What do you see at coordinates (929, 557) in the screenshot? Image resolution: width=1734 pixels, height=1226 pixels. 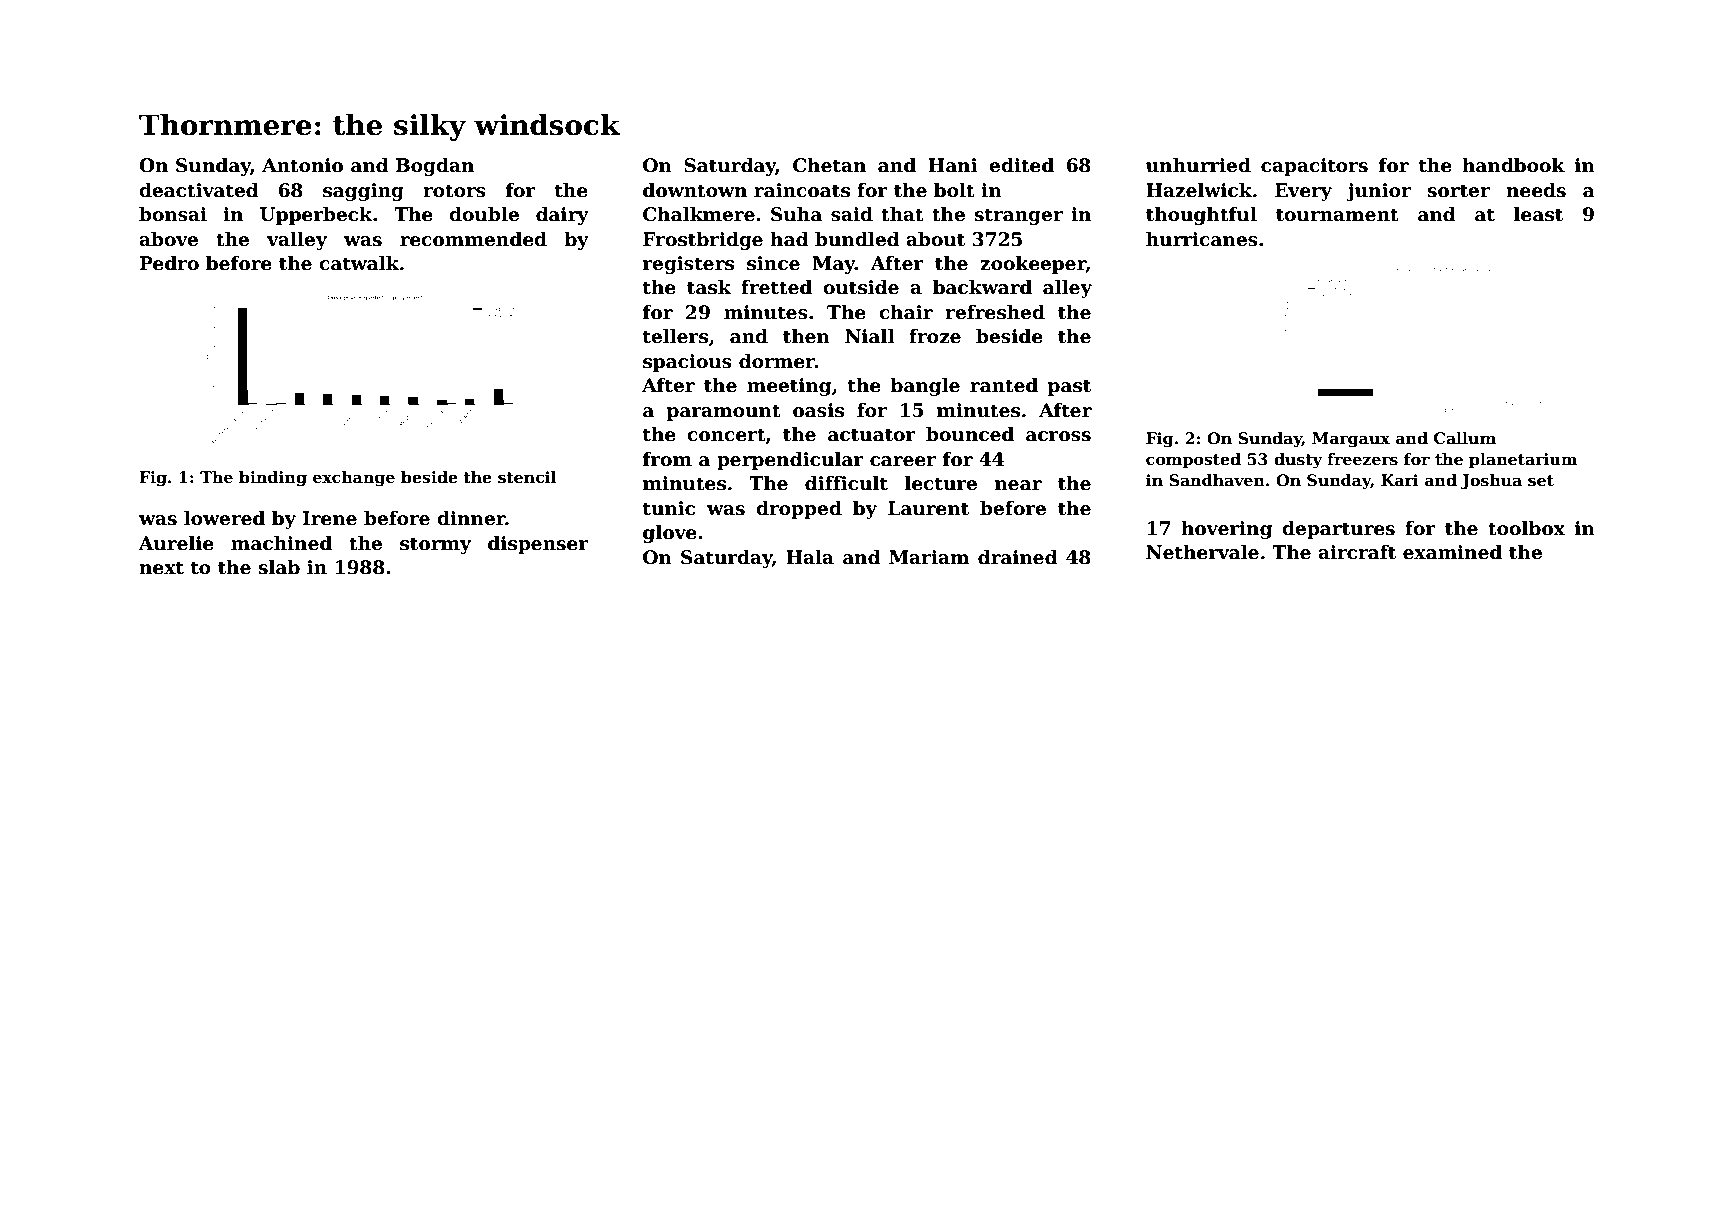 I see `Mariam` at bounding box center [929, 557].
